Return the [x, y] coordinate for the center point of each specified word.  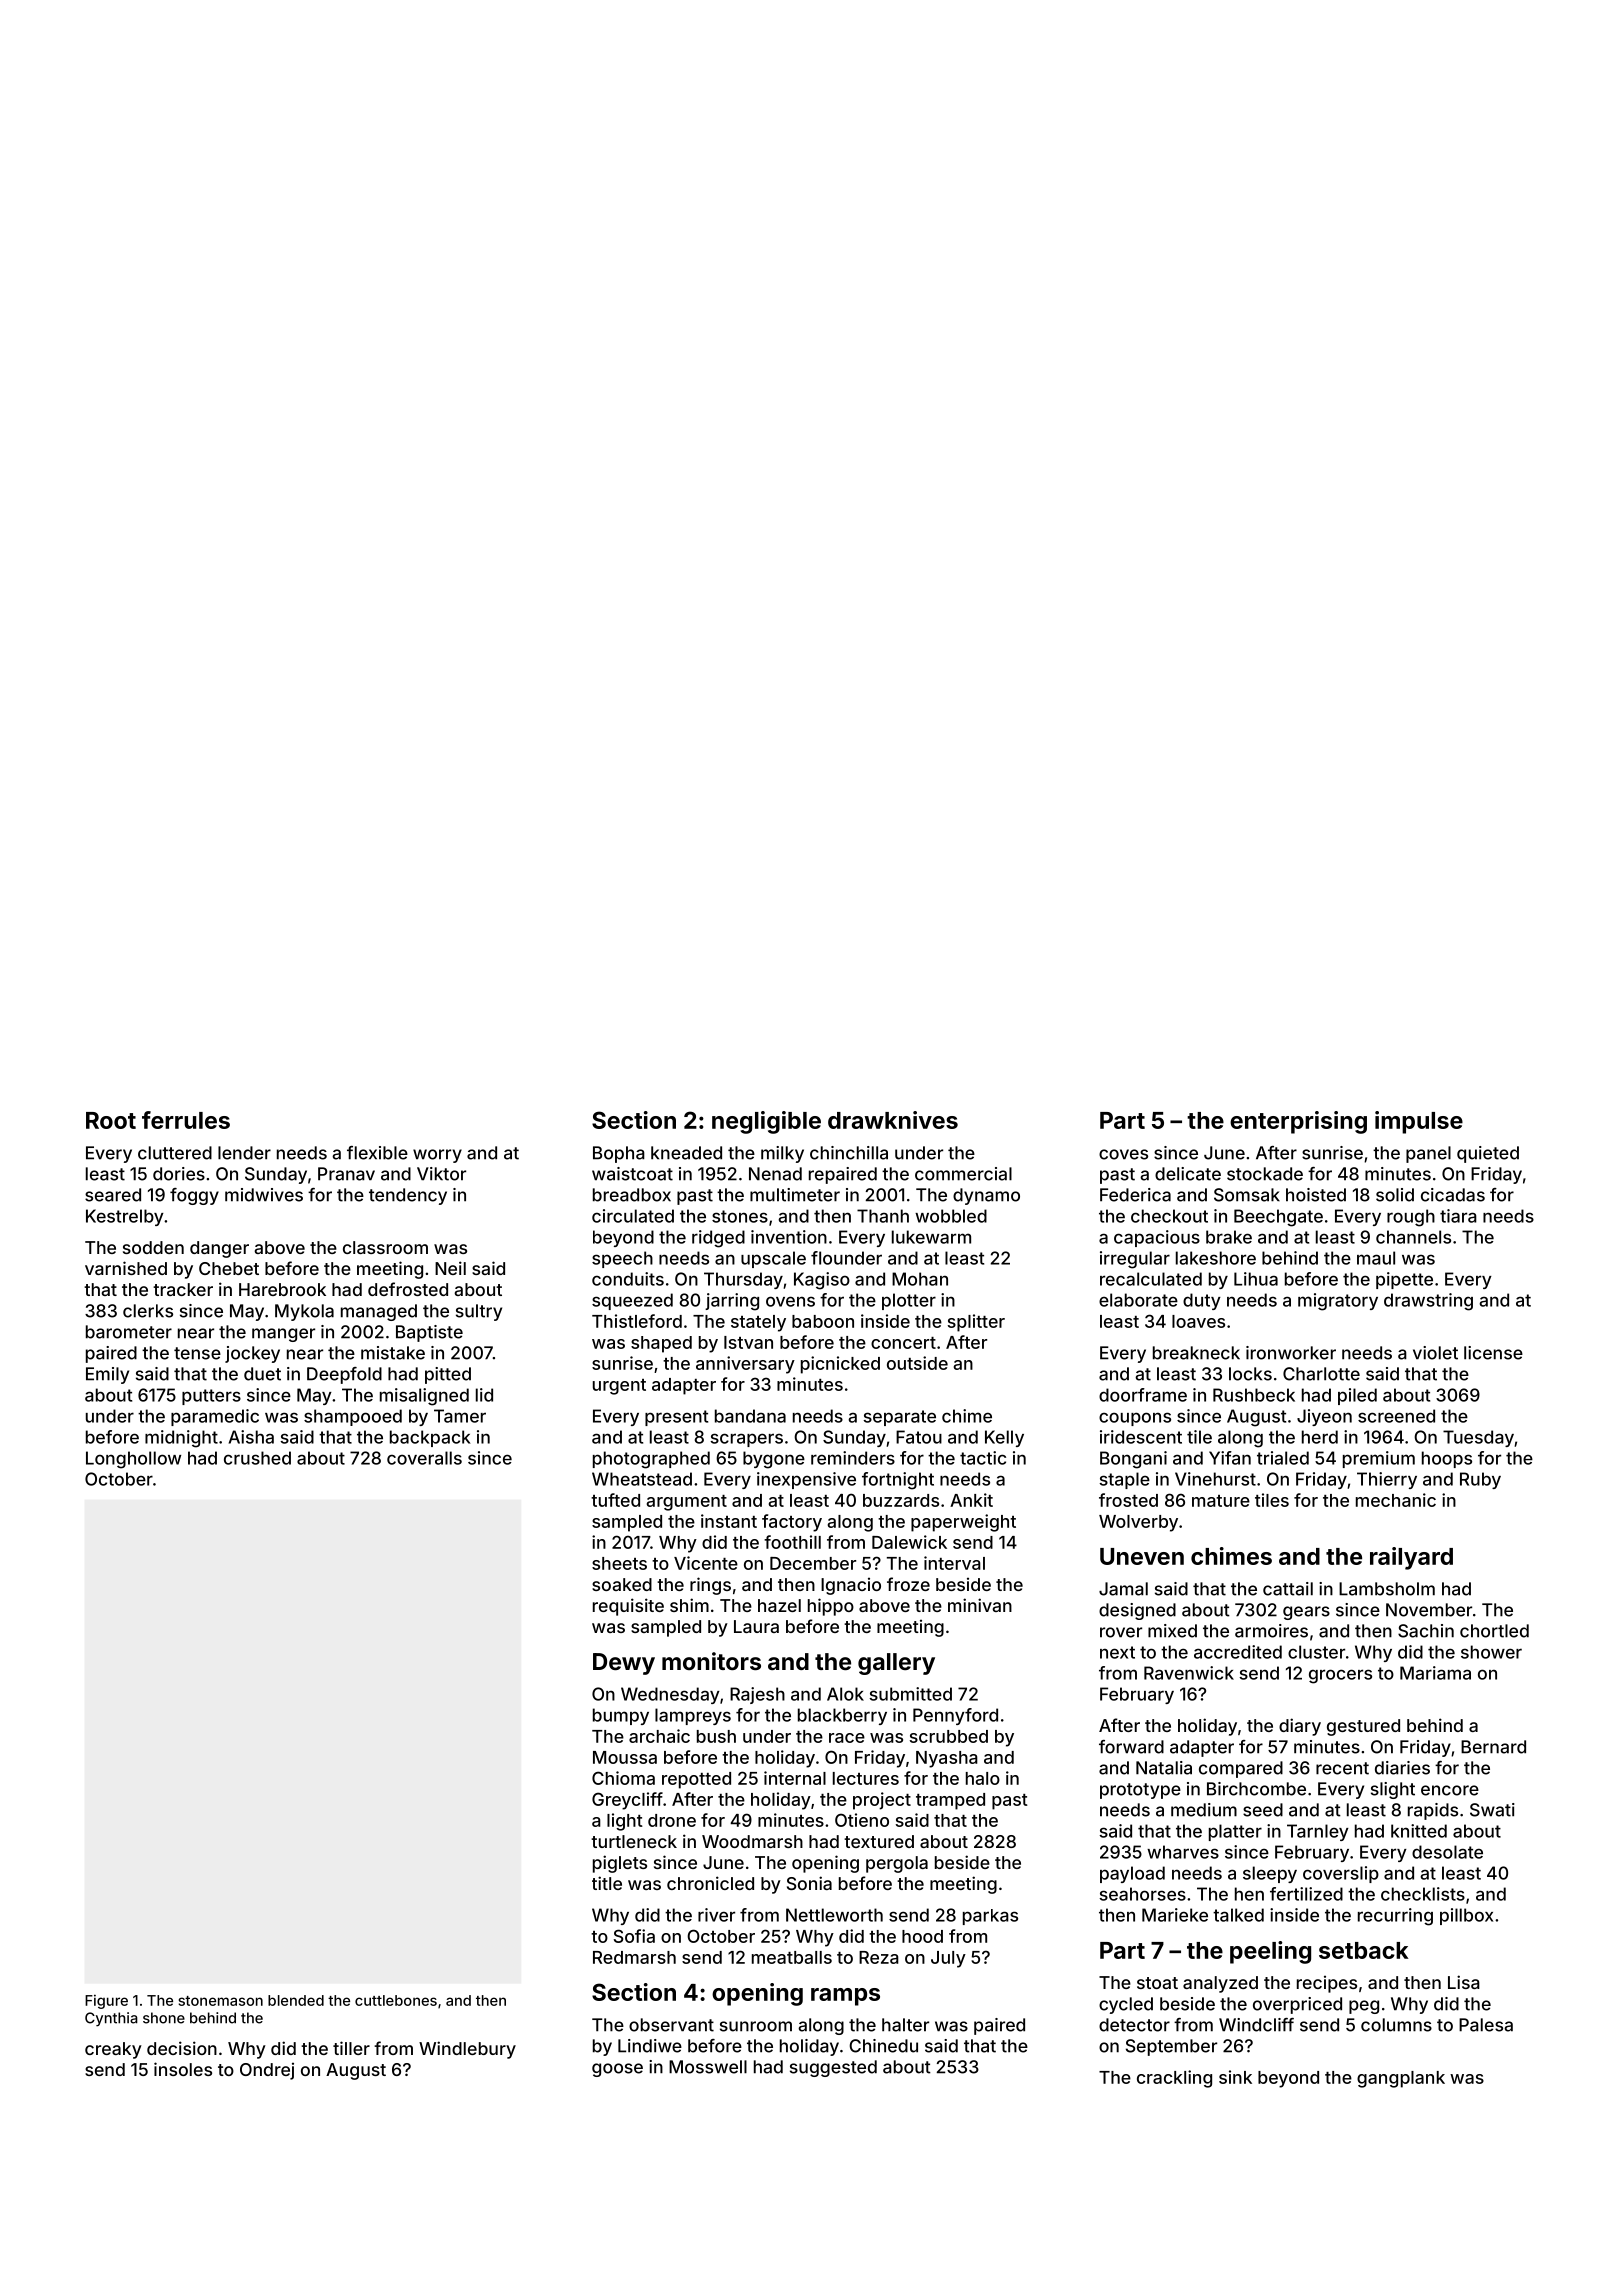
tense [197, 1353]
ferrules [186, 1120]
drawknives [893, 1120]
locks [1250, 1374]
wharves [1183, 1852]
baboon [823, 1321]
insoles [183, 2069]
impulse [1419, 1122]
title [607, 1883]
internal [795, 1778]
